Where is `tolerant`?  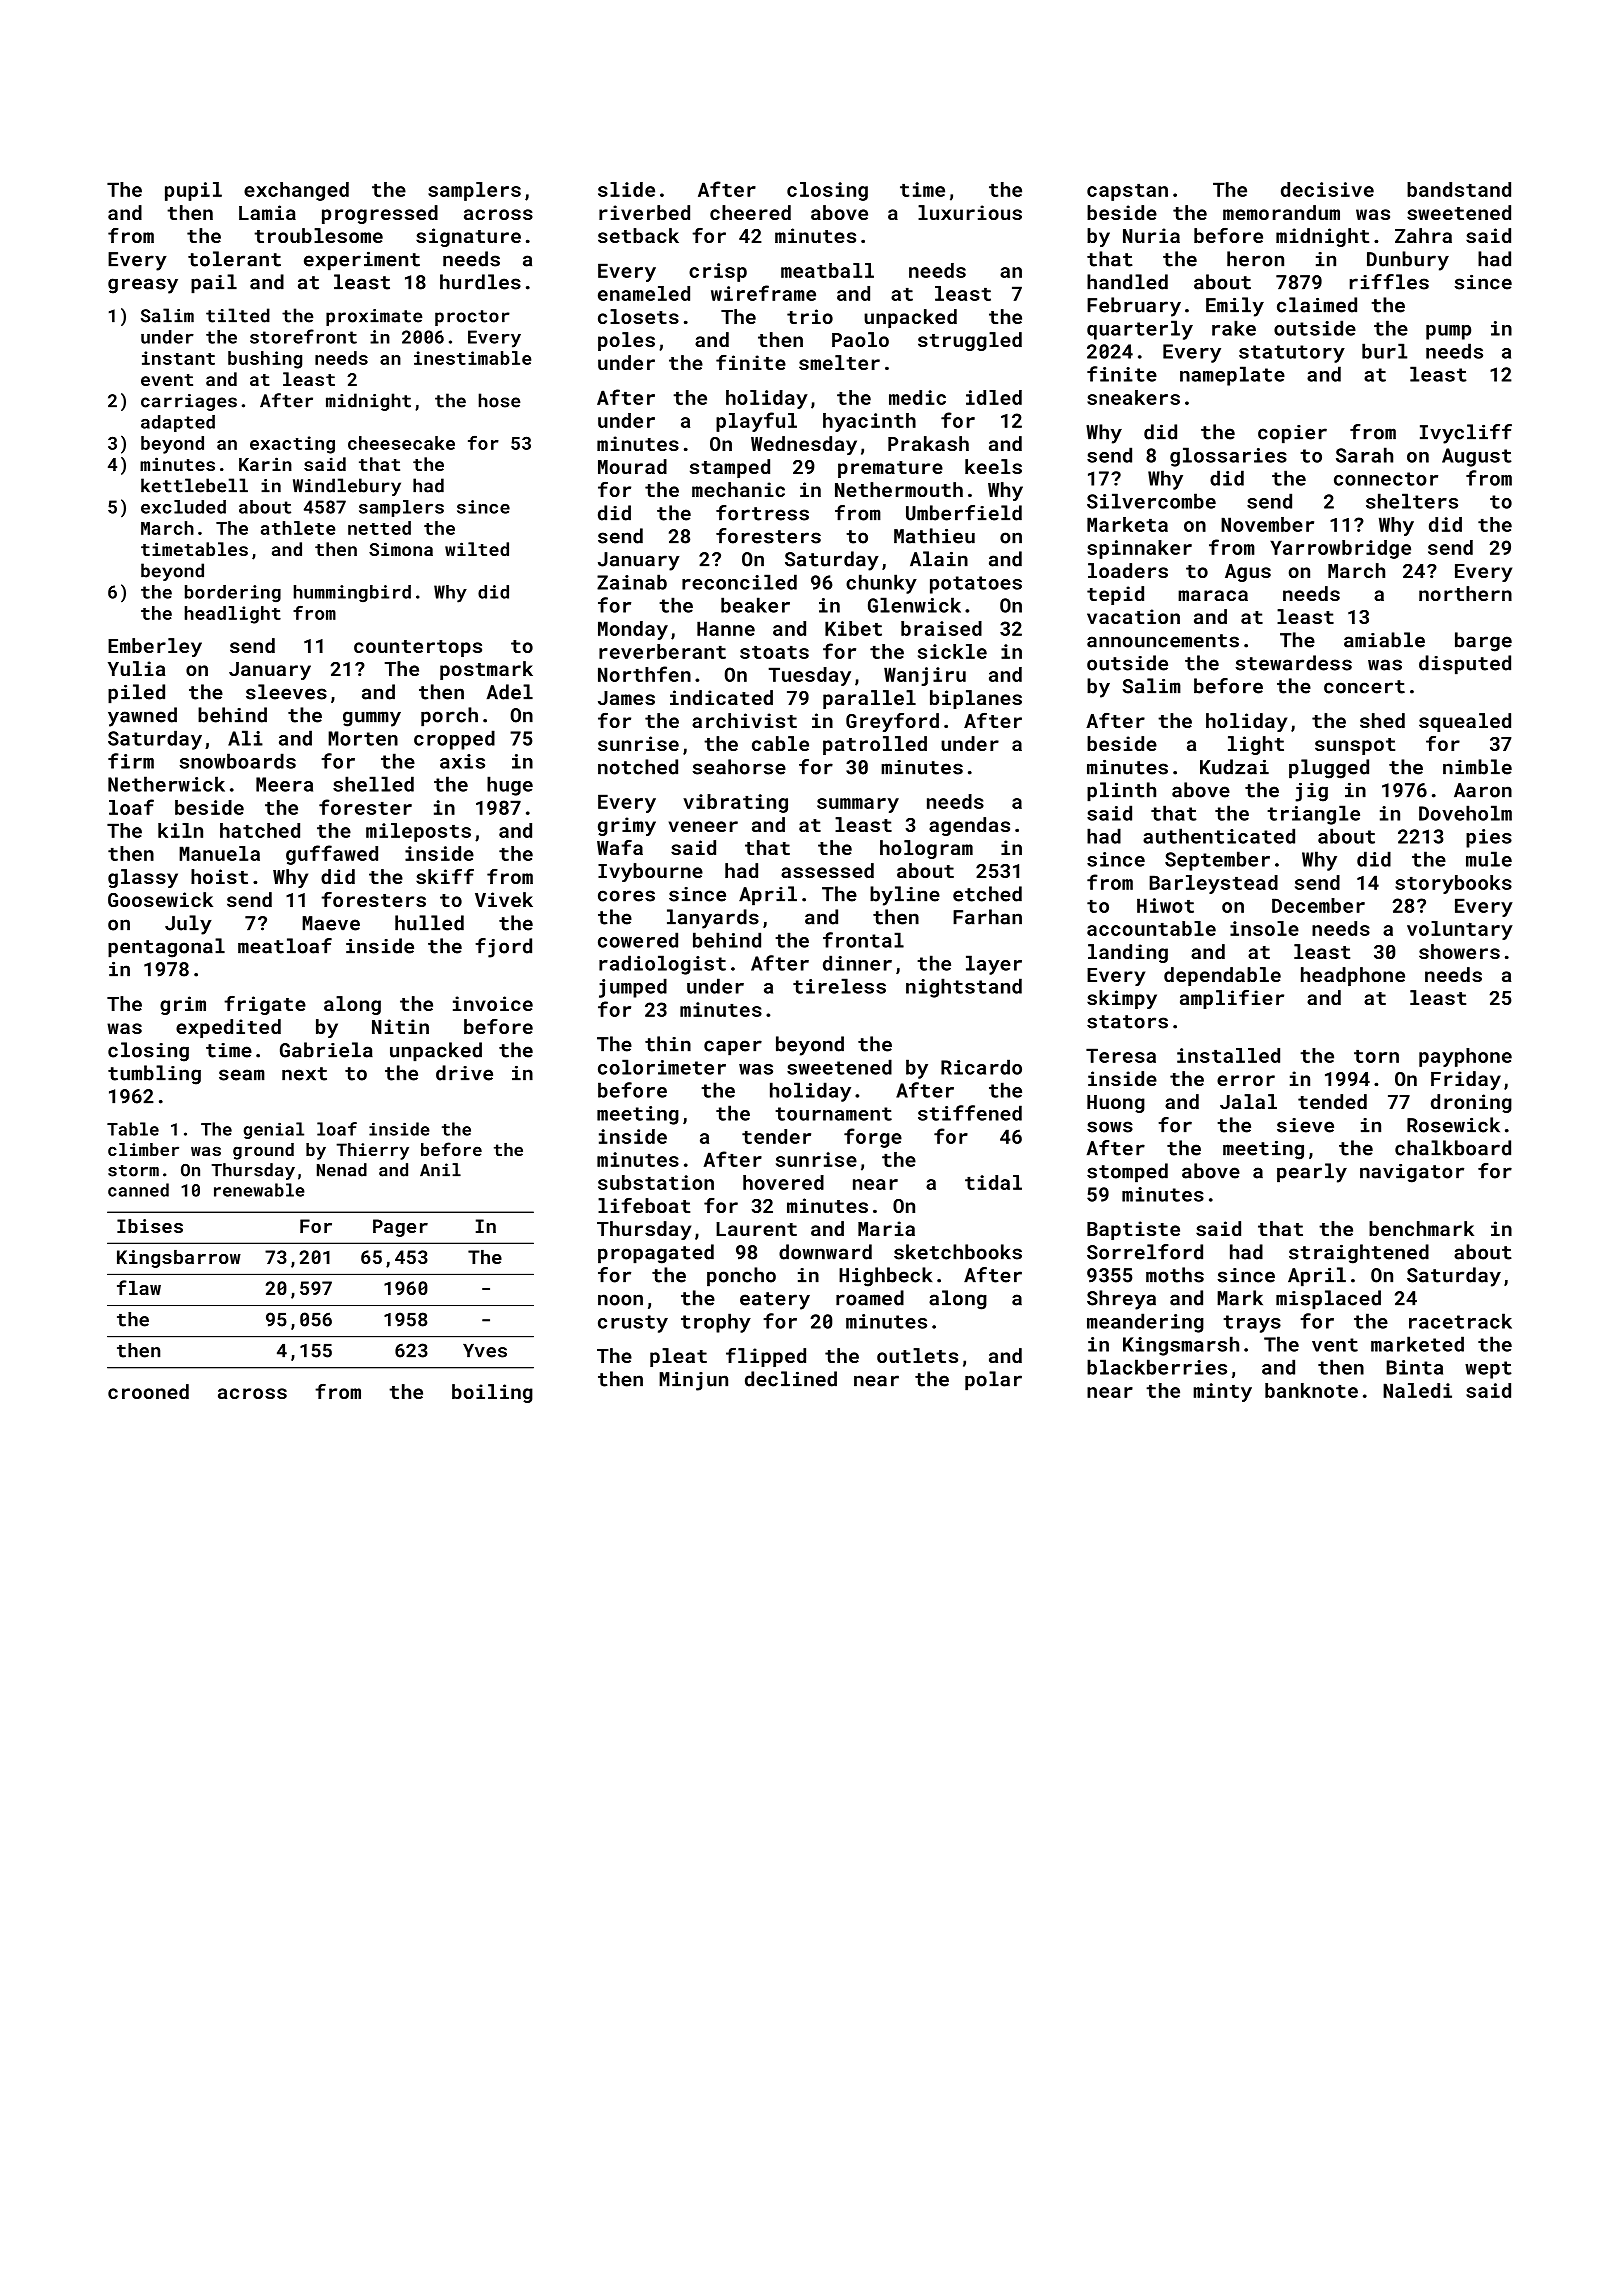
tolerant is located at coordinates (234, 259).
